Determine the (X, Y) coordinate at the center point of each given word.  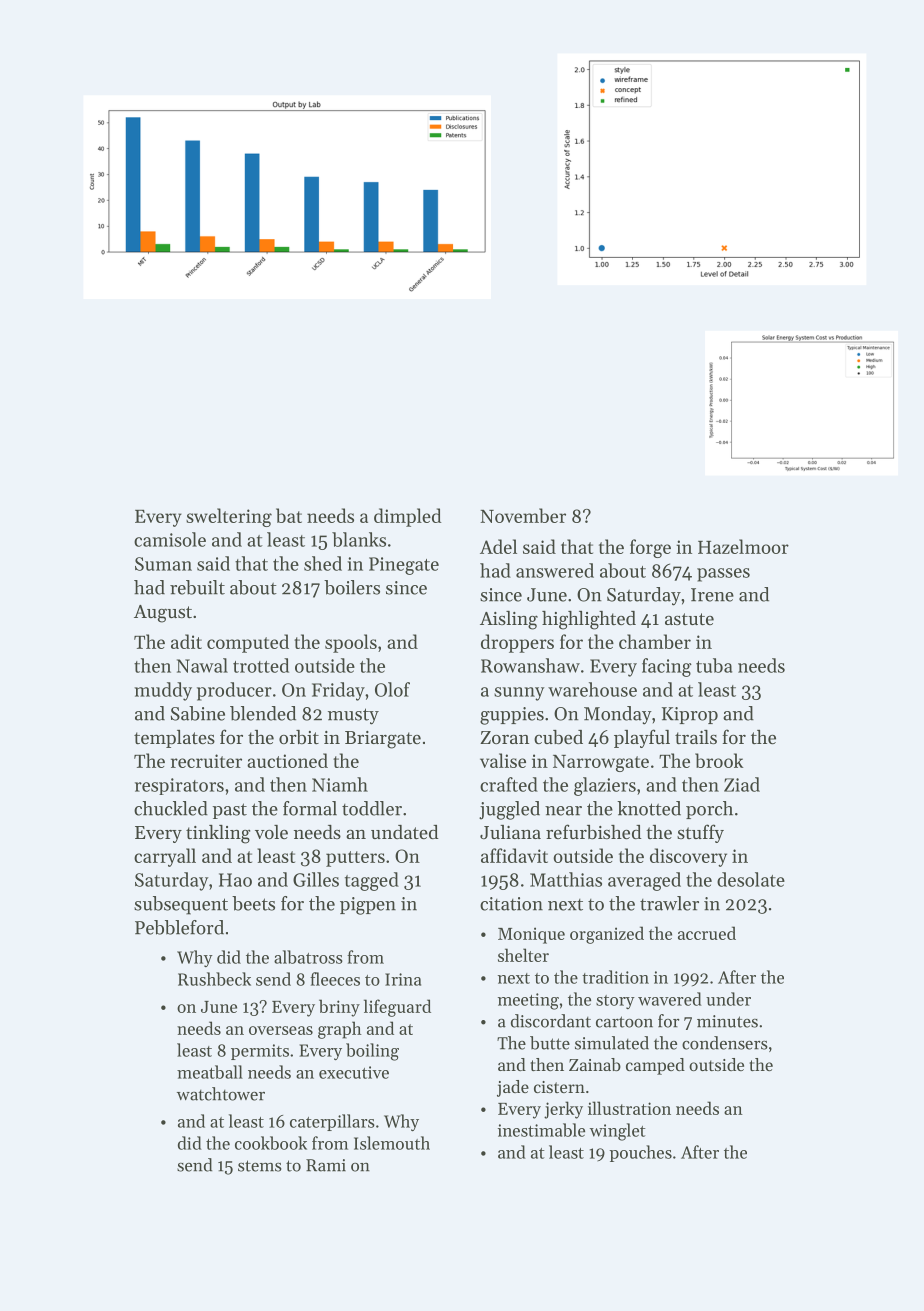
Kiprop (690, 715)
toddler (372, 808)
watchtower (221, 1094)
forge (650, 548)
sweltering (229, 517)
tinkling (218, 834)
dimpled (408, 517)
